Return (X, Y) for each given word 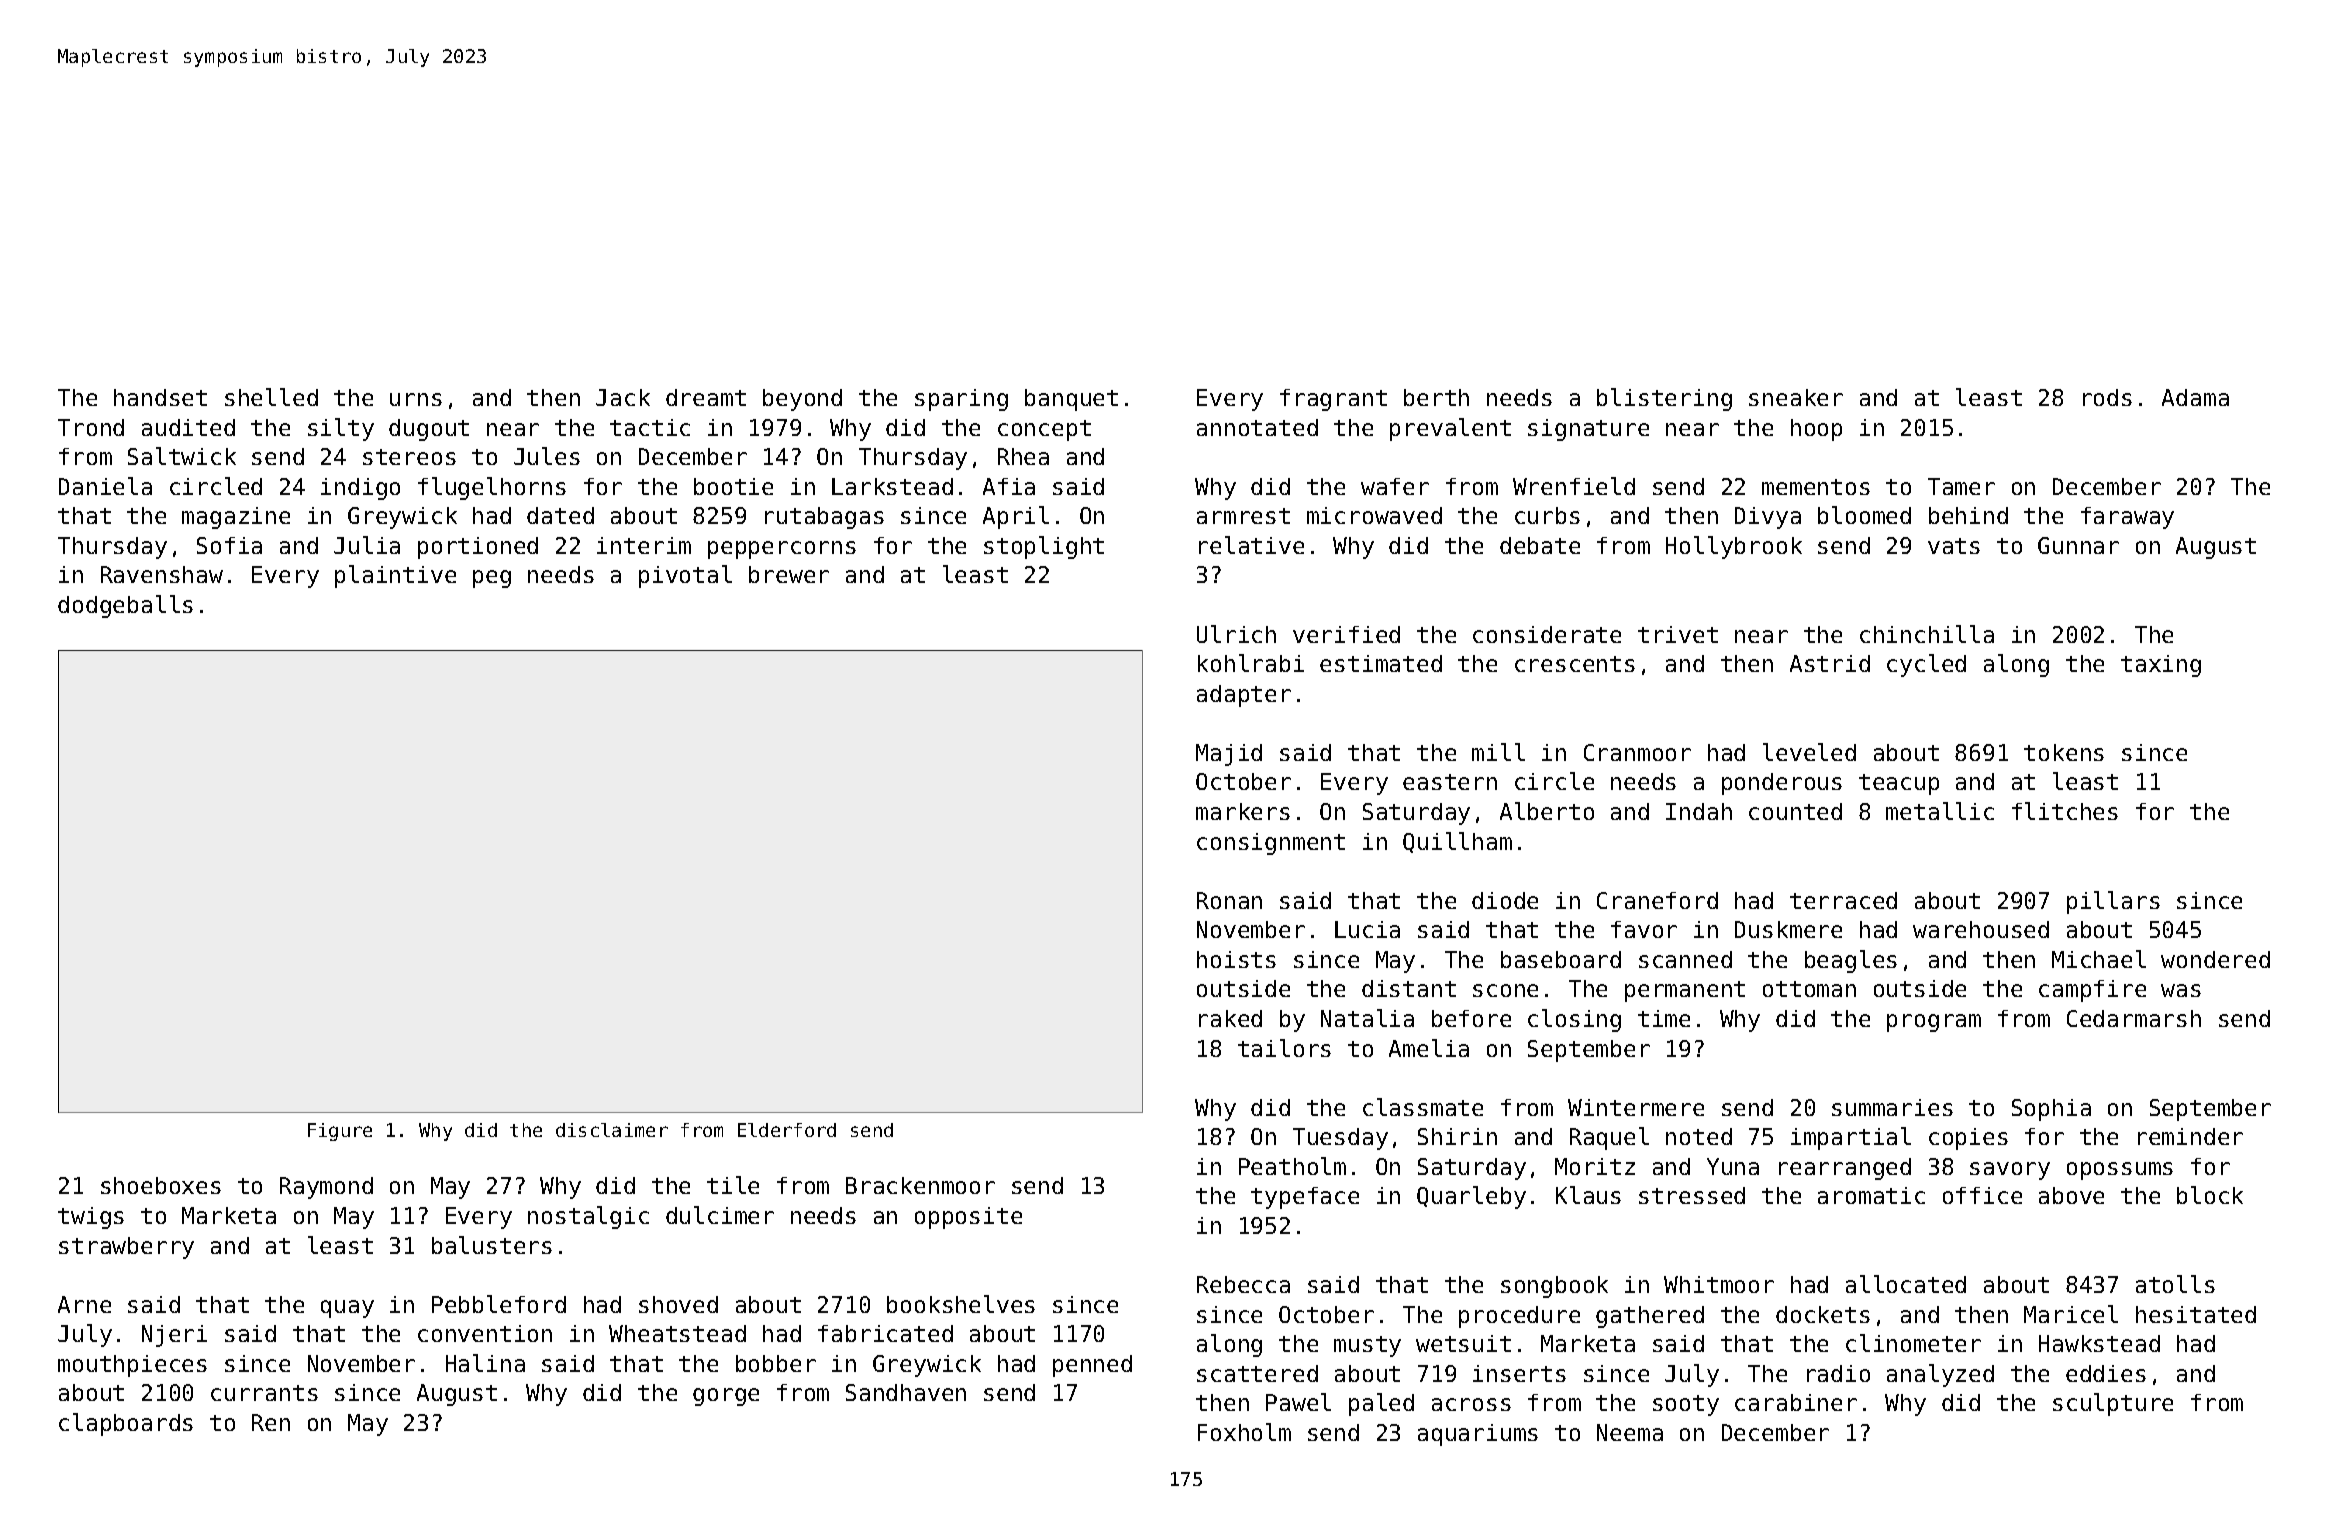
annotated (1257, 427)
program (1934, 1023)
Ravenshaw (162, 574)
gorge (726, 1397)
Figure (340, 1132)
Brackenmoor (920, 1185)
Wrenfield (1574, 486)
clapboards (126, 1424)
